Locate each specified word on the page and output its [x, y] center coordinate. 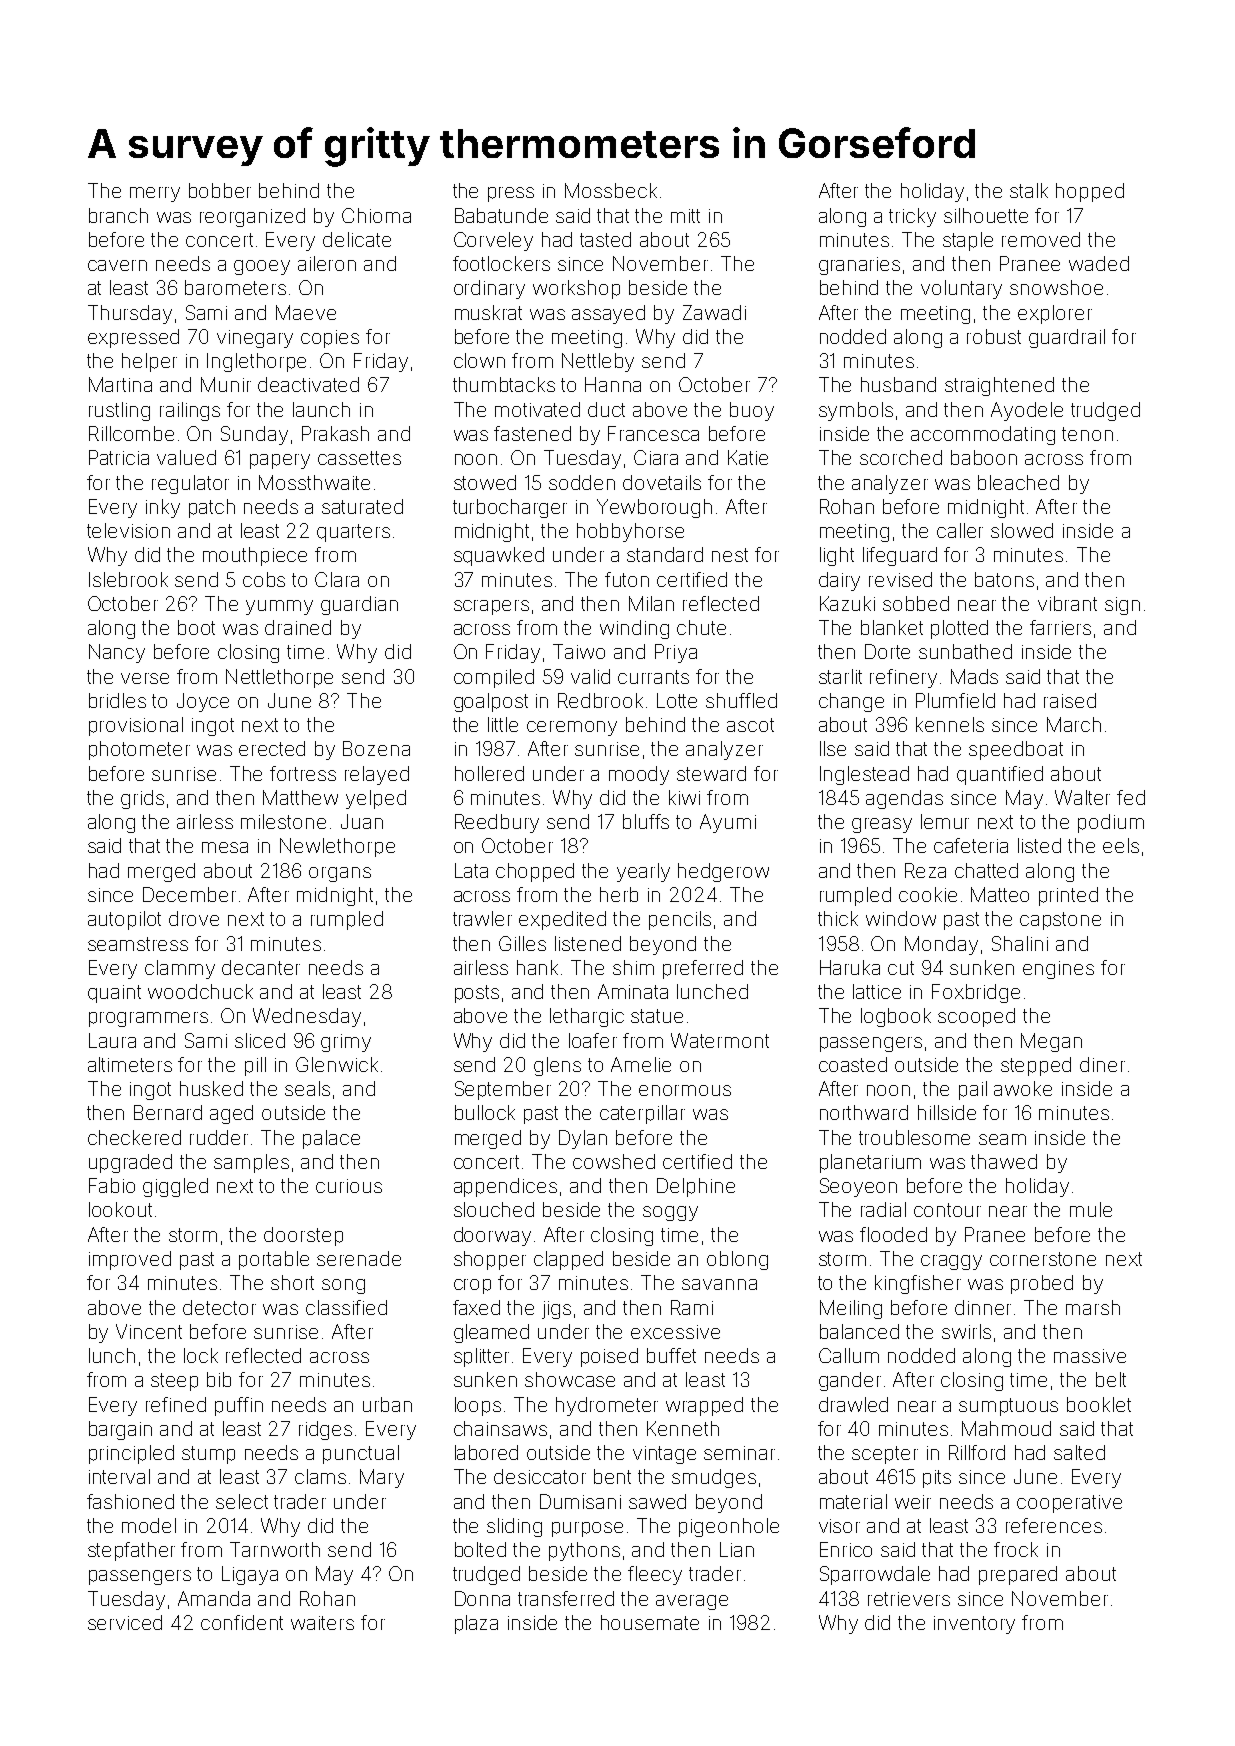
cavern [117, 265]
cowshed [614, 1161]
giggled [175, 1187]
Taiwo [579, 651]
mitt [685, 216]
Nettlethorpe [279, 678]
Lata [471, 870]
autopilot [124, 920]
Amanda [214, 1598]
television [128, 530]
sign [1122, 606]
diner [1102, 1064]
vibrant [1067, 603]
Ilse [833, 748]
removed [1041, 239]
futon [627, 579]
